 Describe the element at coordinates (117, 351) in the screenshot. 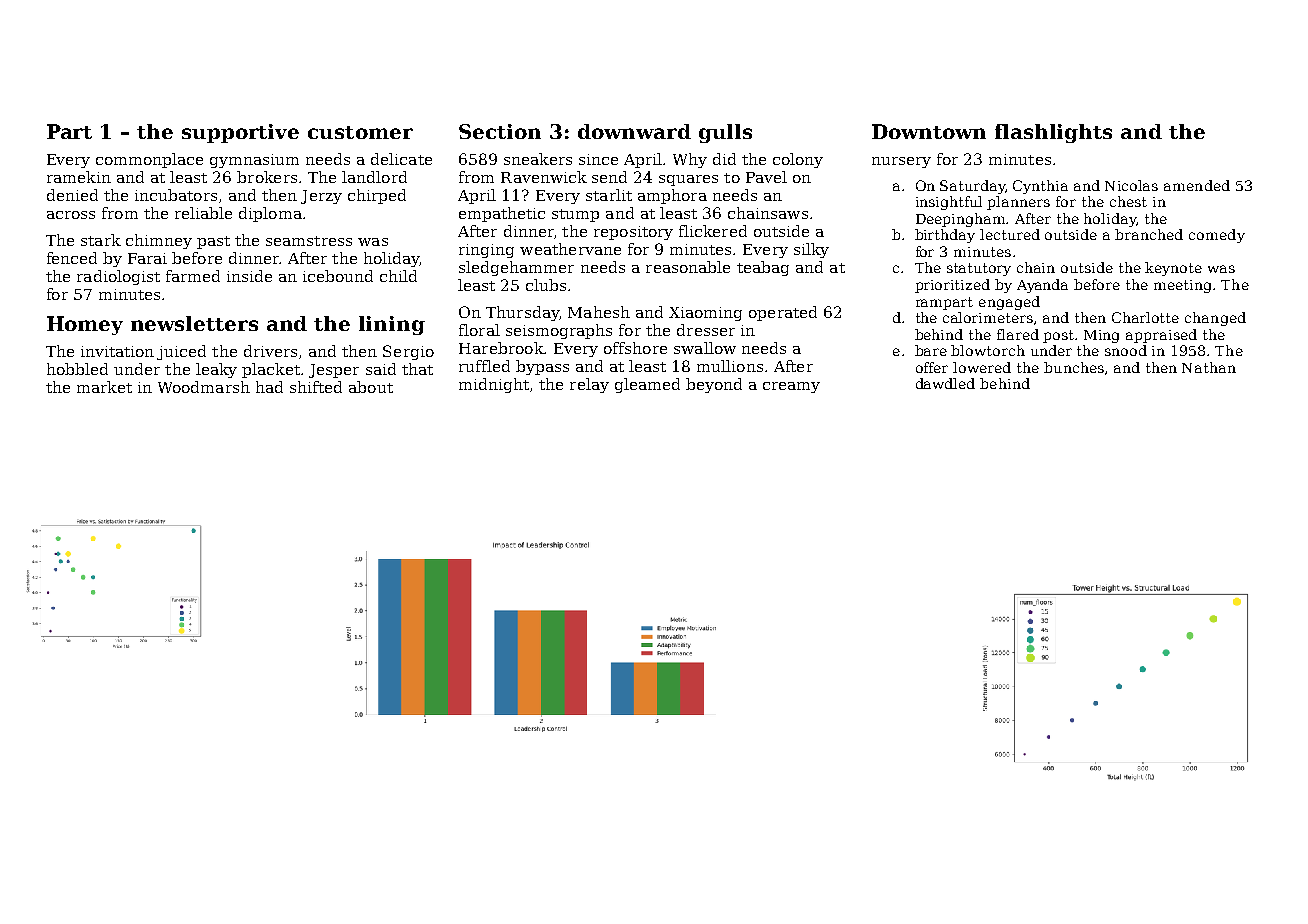

I see `invitation` at that location.
